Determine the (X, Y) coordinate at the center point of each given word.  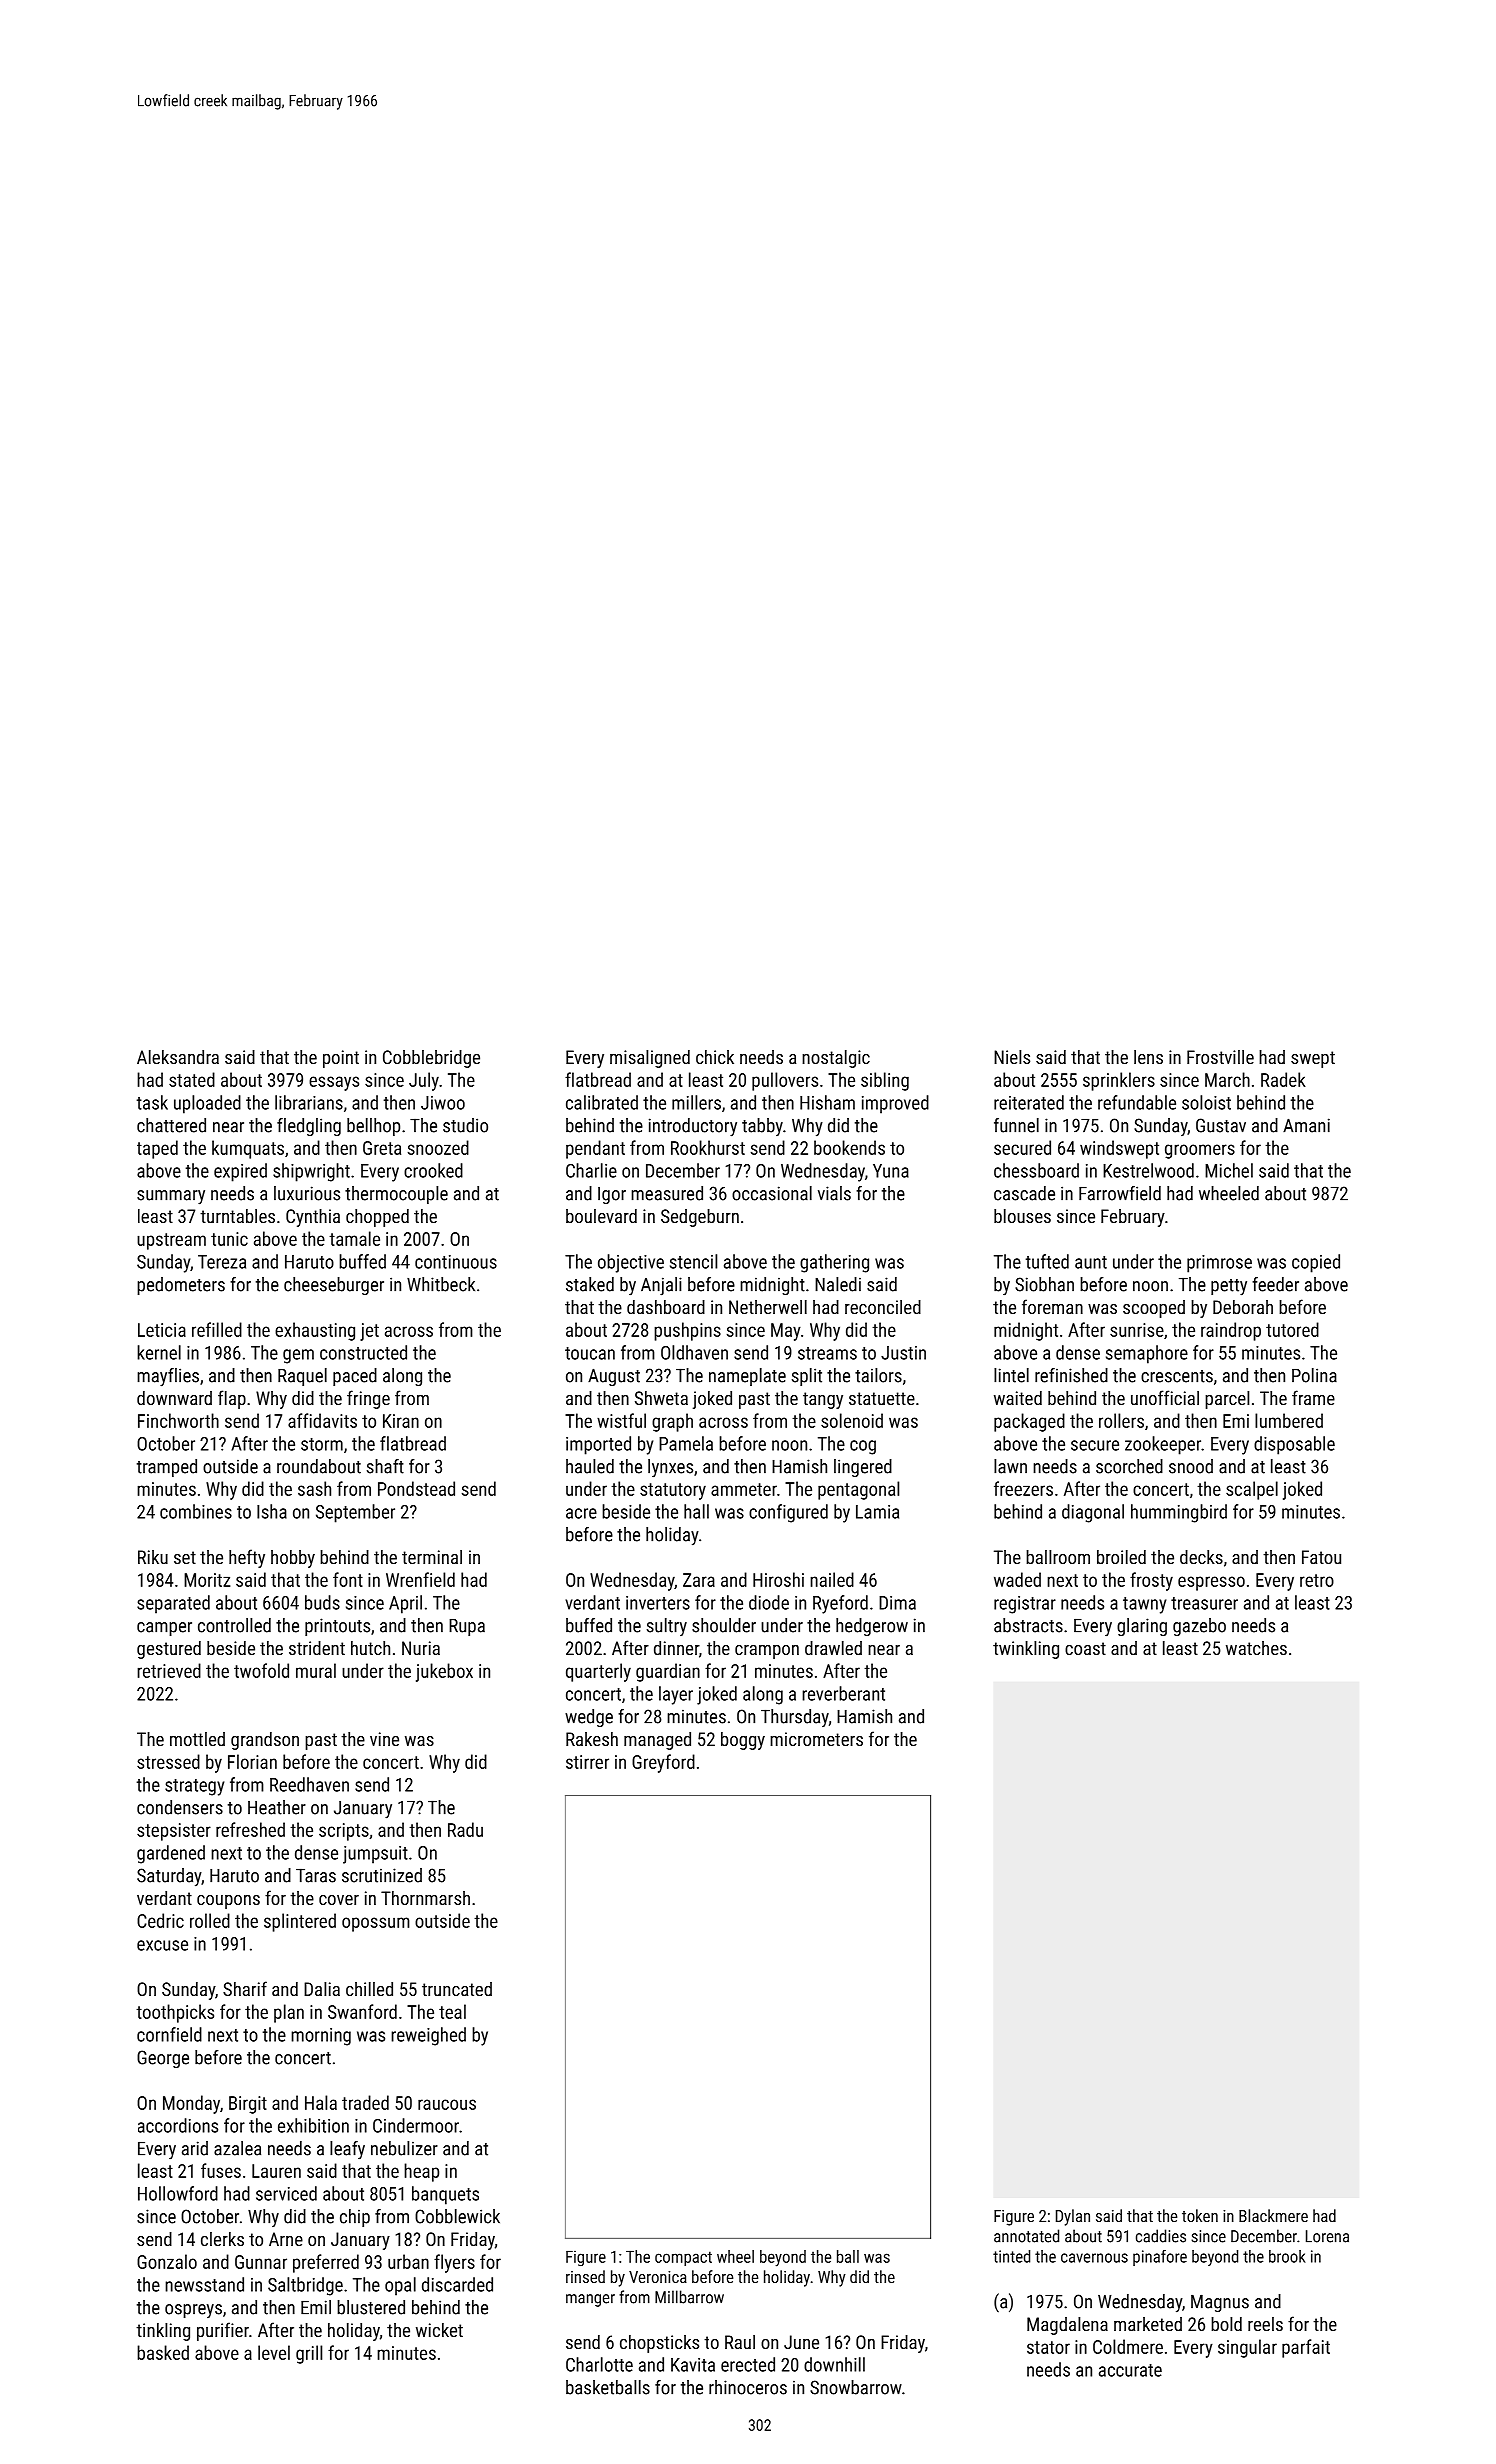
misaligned (650, 1059)
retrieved (169, 1670)
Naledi (838, 1284)
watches (1256, 1648)
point (341, 1059)
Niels (1012, 1057)
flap (232, 1399)
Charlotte (599, 2364)
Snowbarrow (856, 2387)
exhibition (313, 2125)
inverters (658, 1603)
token (1200, 2215)
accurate (1130, 2370)
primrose (1219, 1264)
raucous (447, 2104)
